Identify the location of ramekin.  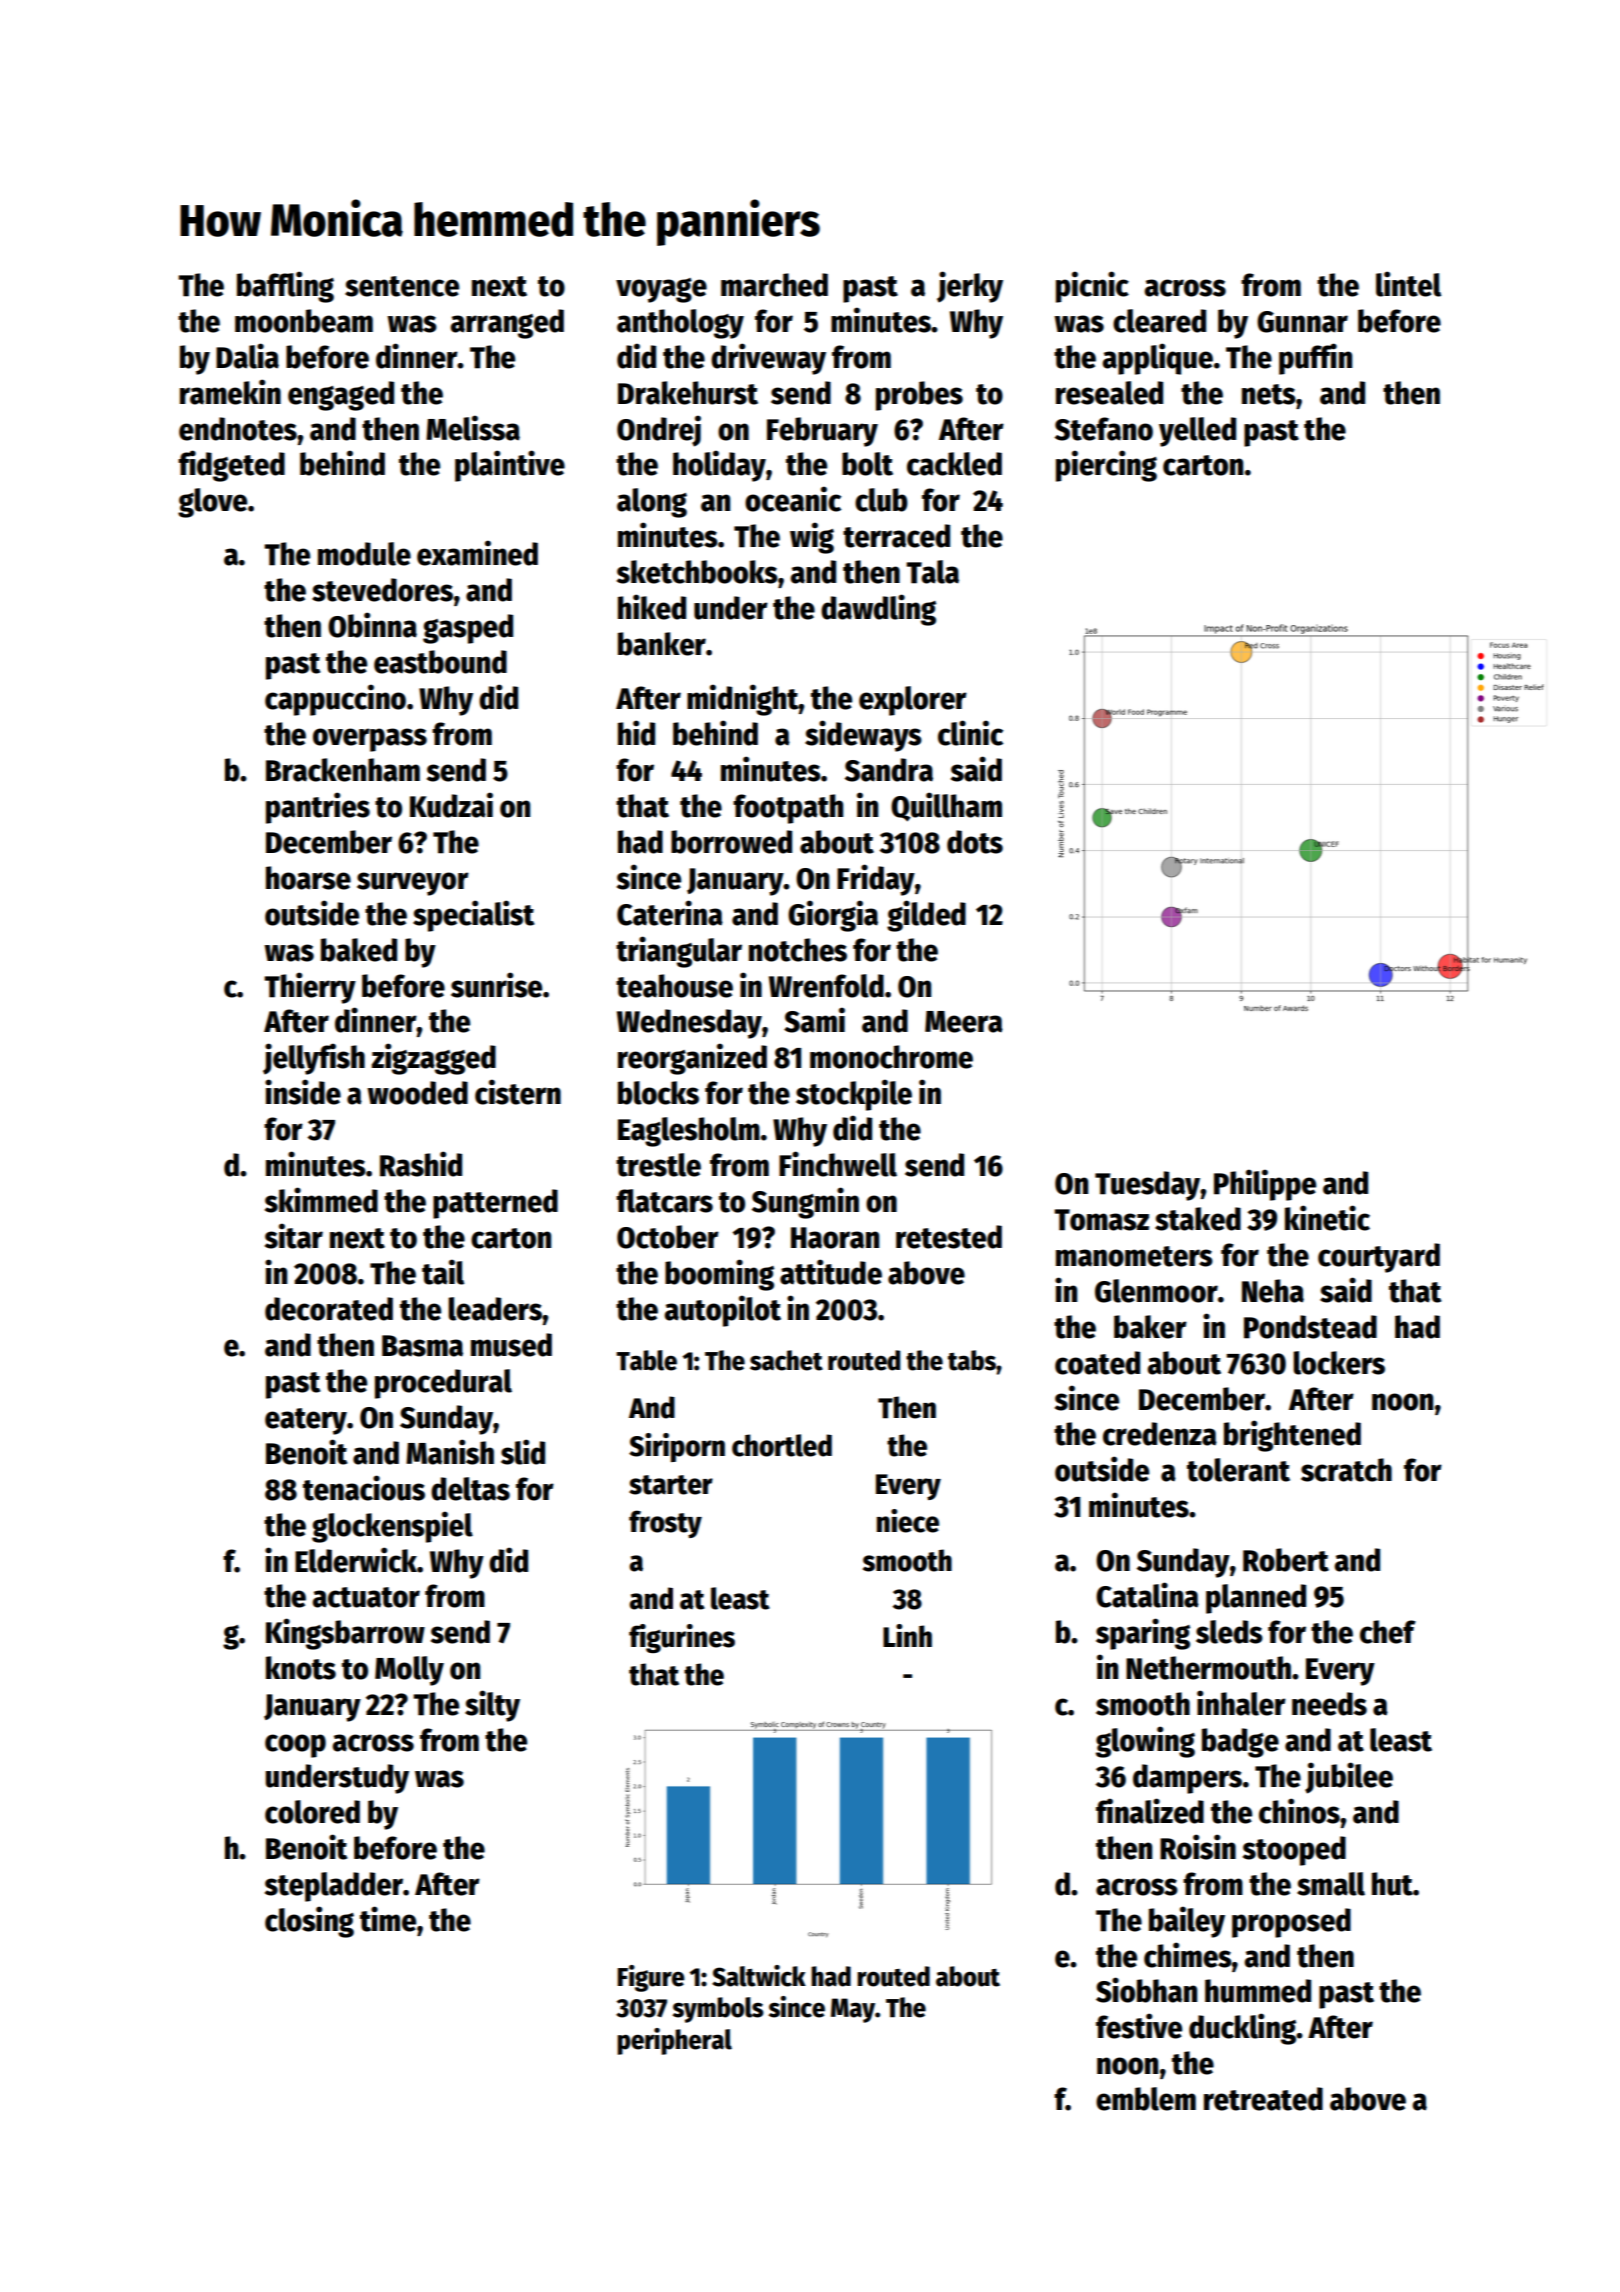
(230, 392).
